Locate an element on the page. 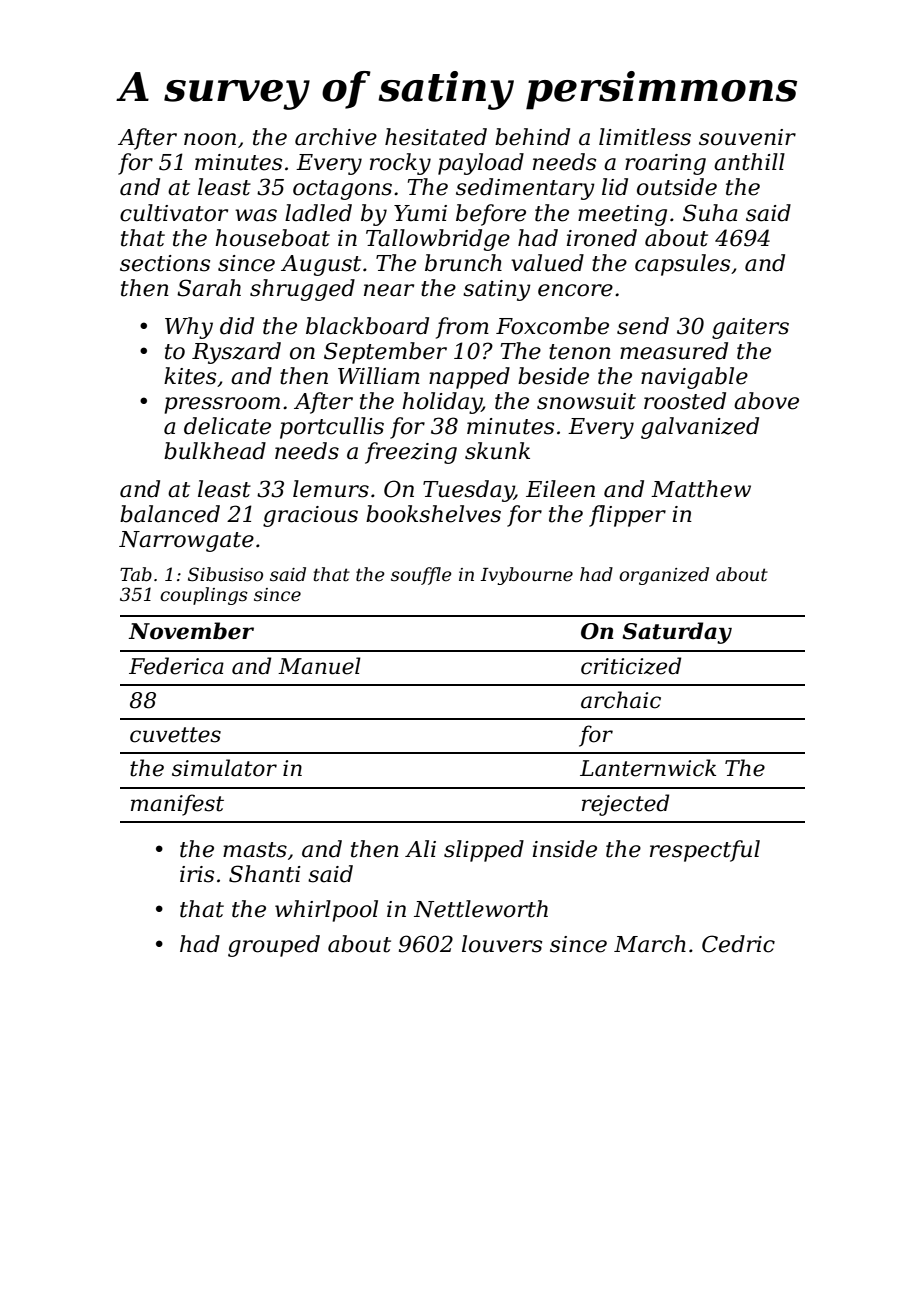  hesitated is located at coordinates (436, 137).
